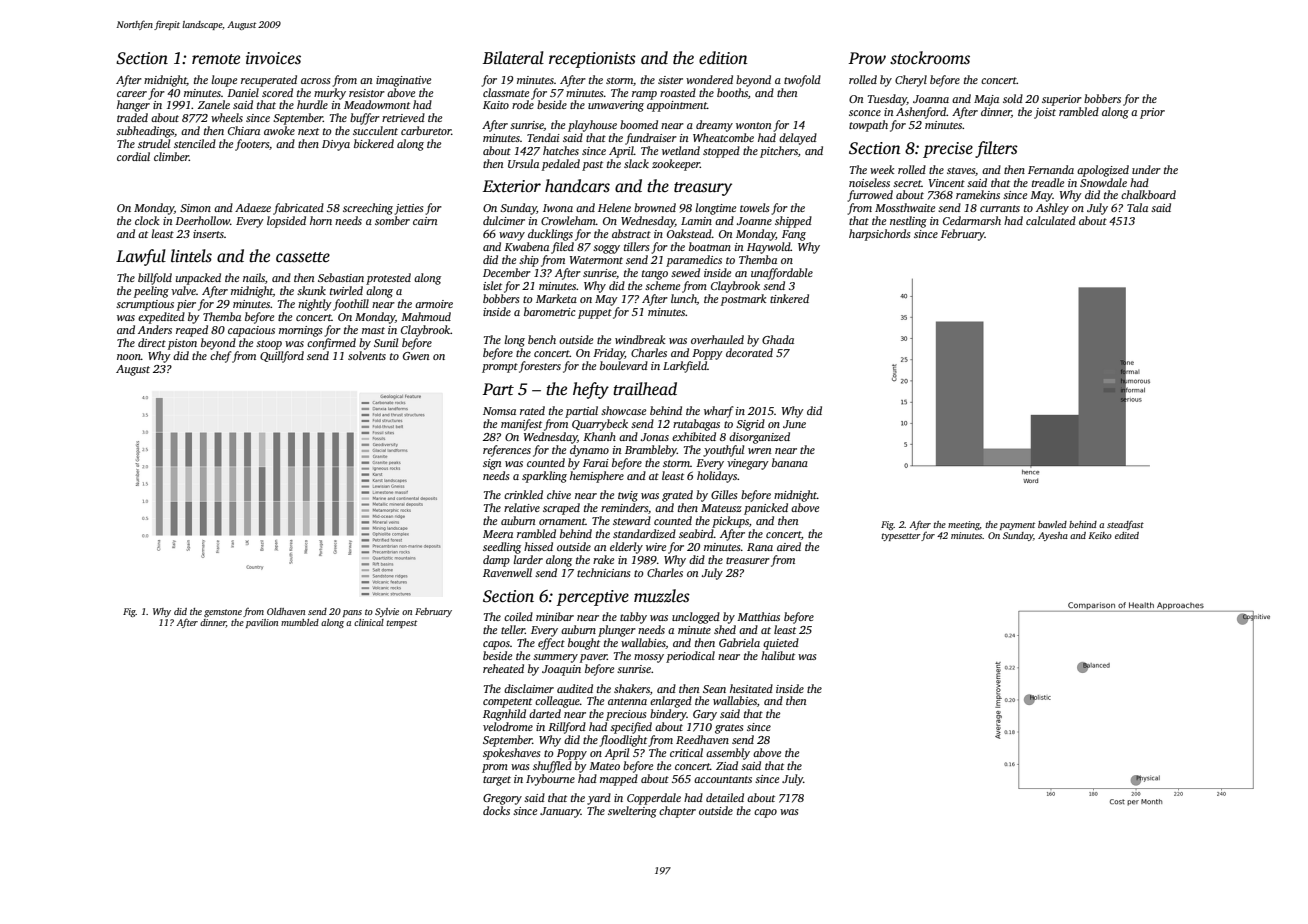 The width and height of the page is (1308, 924). I want to click on solvents, so click(367, 355).
